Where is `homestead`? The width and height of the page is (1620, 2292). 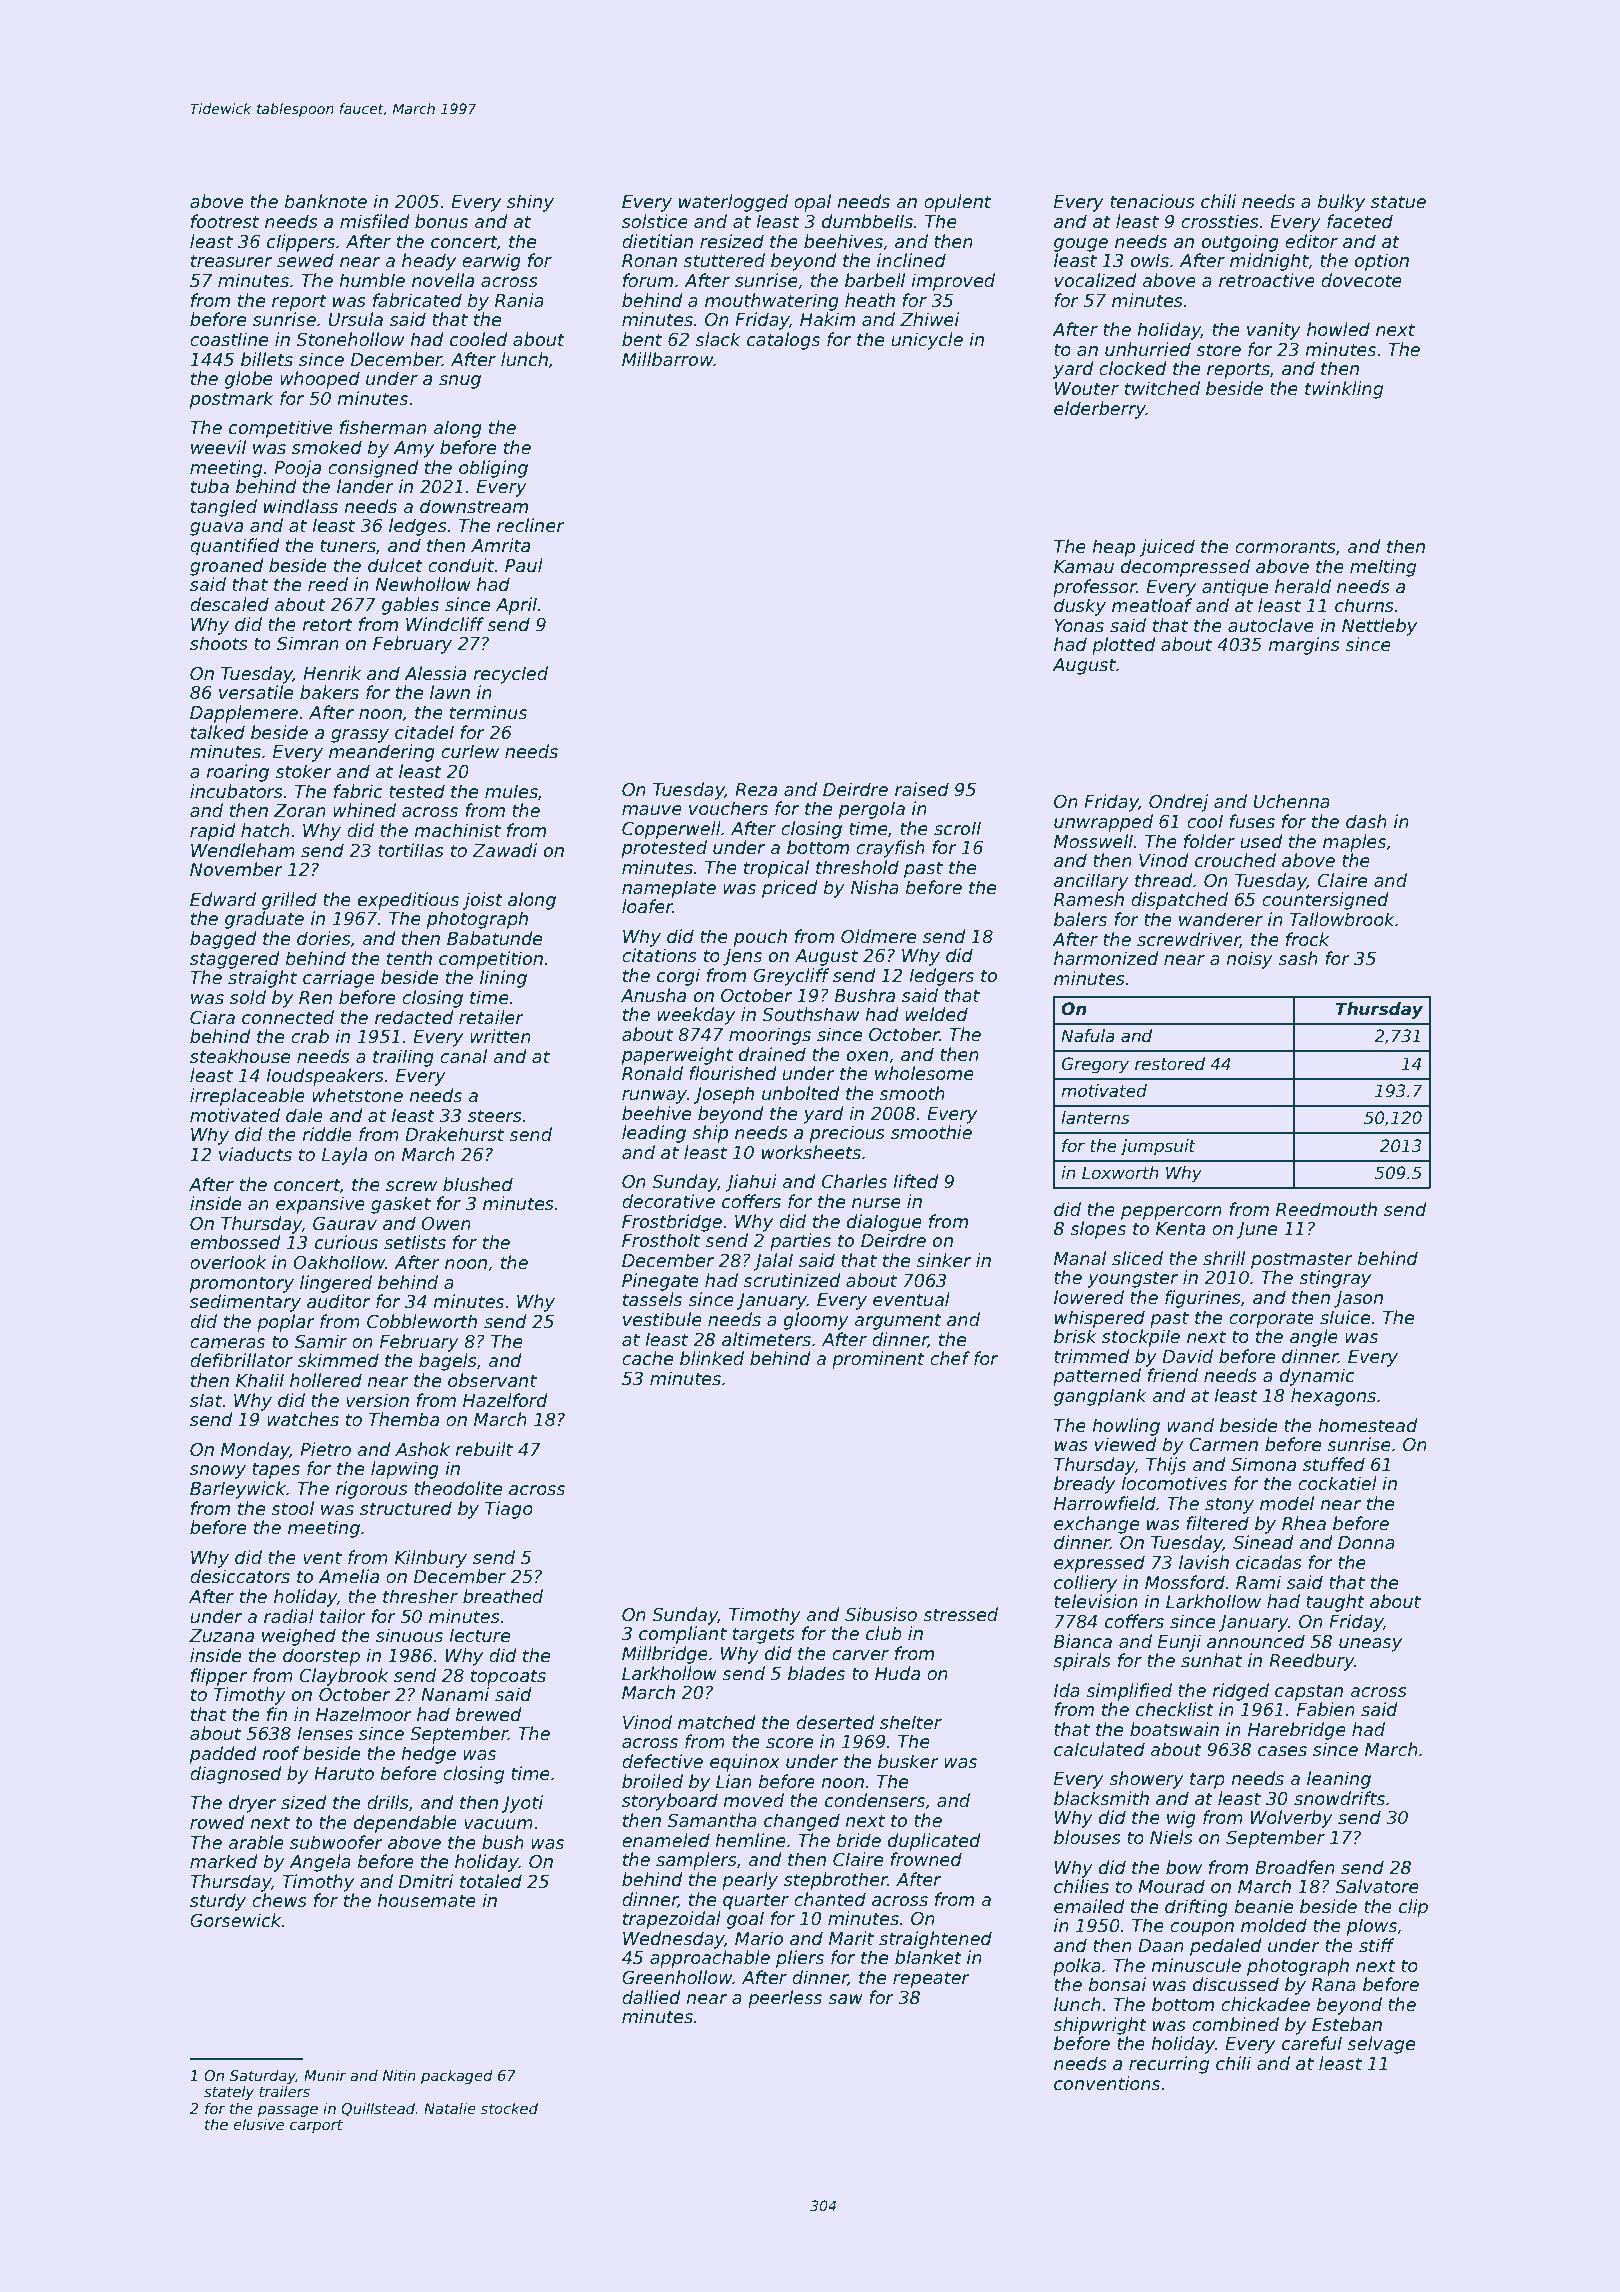 homestead is located at coordinates (1368, 1425).
